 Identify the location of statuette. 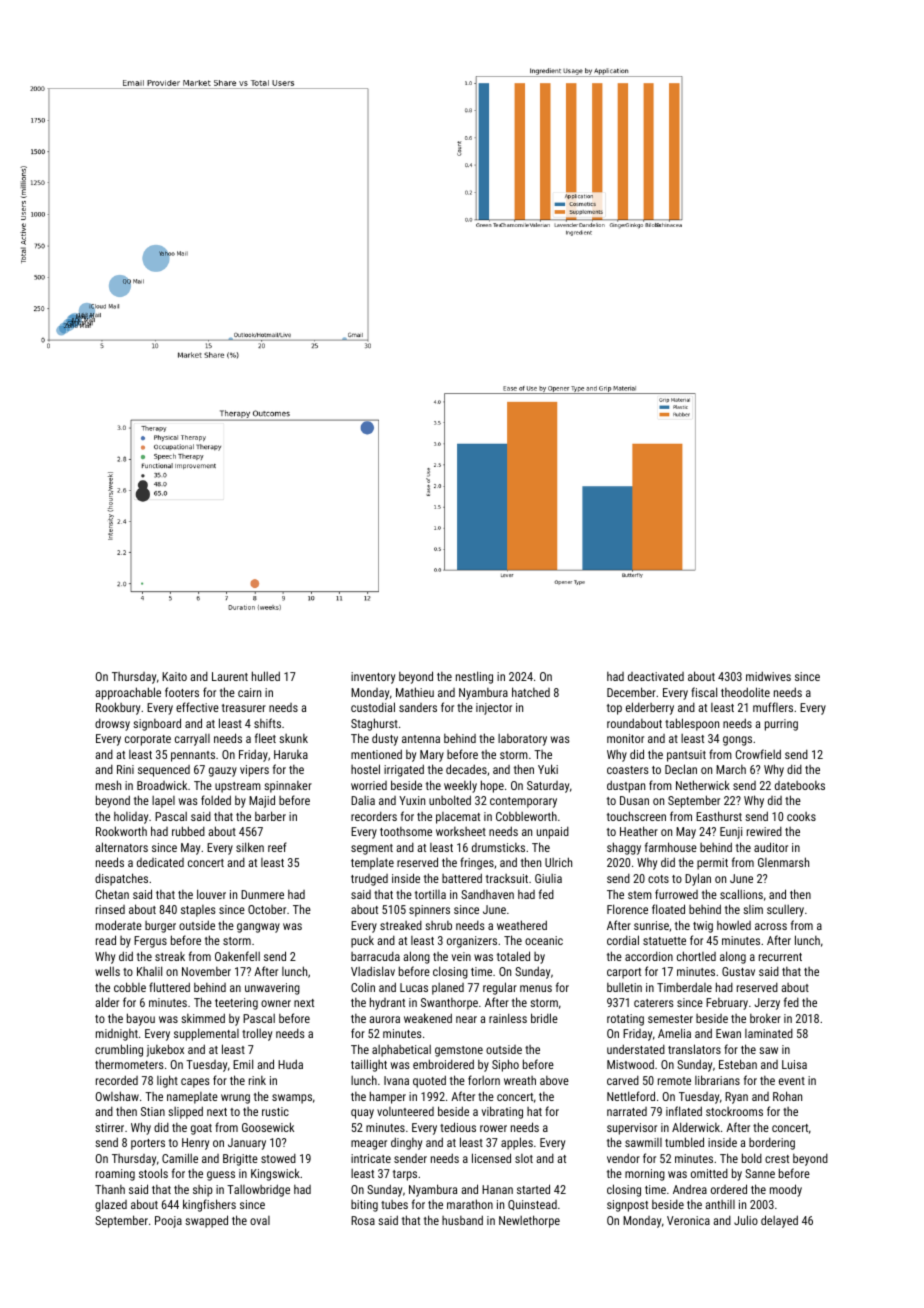
(664, 941).
